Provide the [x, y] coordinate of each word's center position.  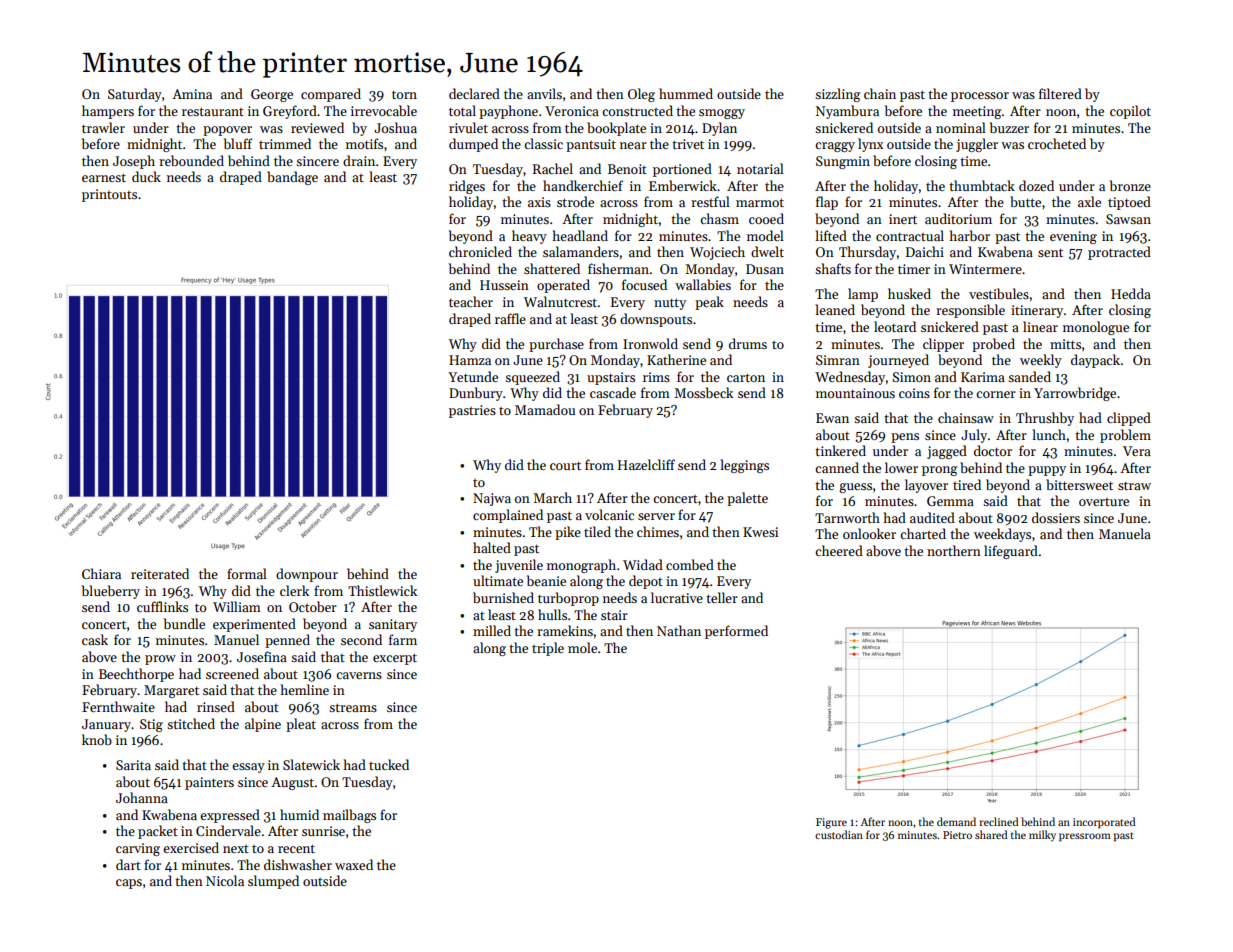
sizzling [838, 95]
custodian [839, 834]
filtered [1060, 93]
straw [1134, 485]
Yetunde [473, 376]
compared [331, 95]
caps [129, 884]
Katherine [676, 359]
